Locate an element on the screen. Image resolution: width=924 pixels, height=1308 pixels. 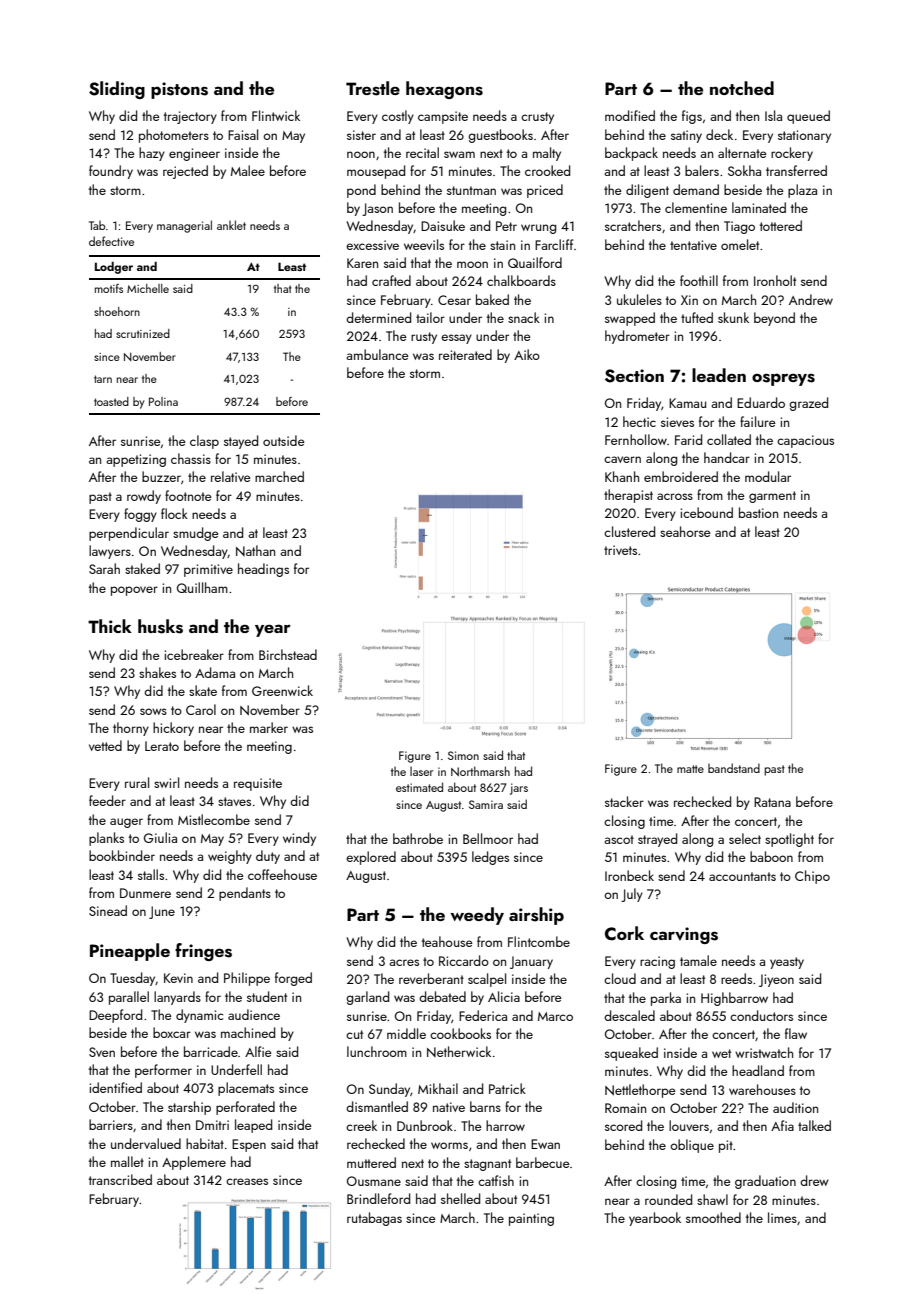
tailor is located at coordinates (430, 317).
